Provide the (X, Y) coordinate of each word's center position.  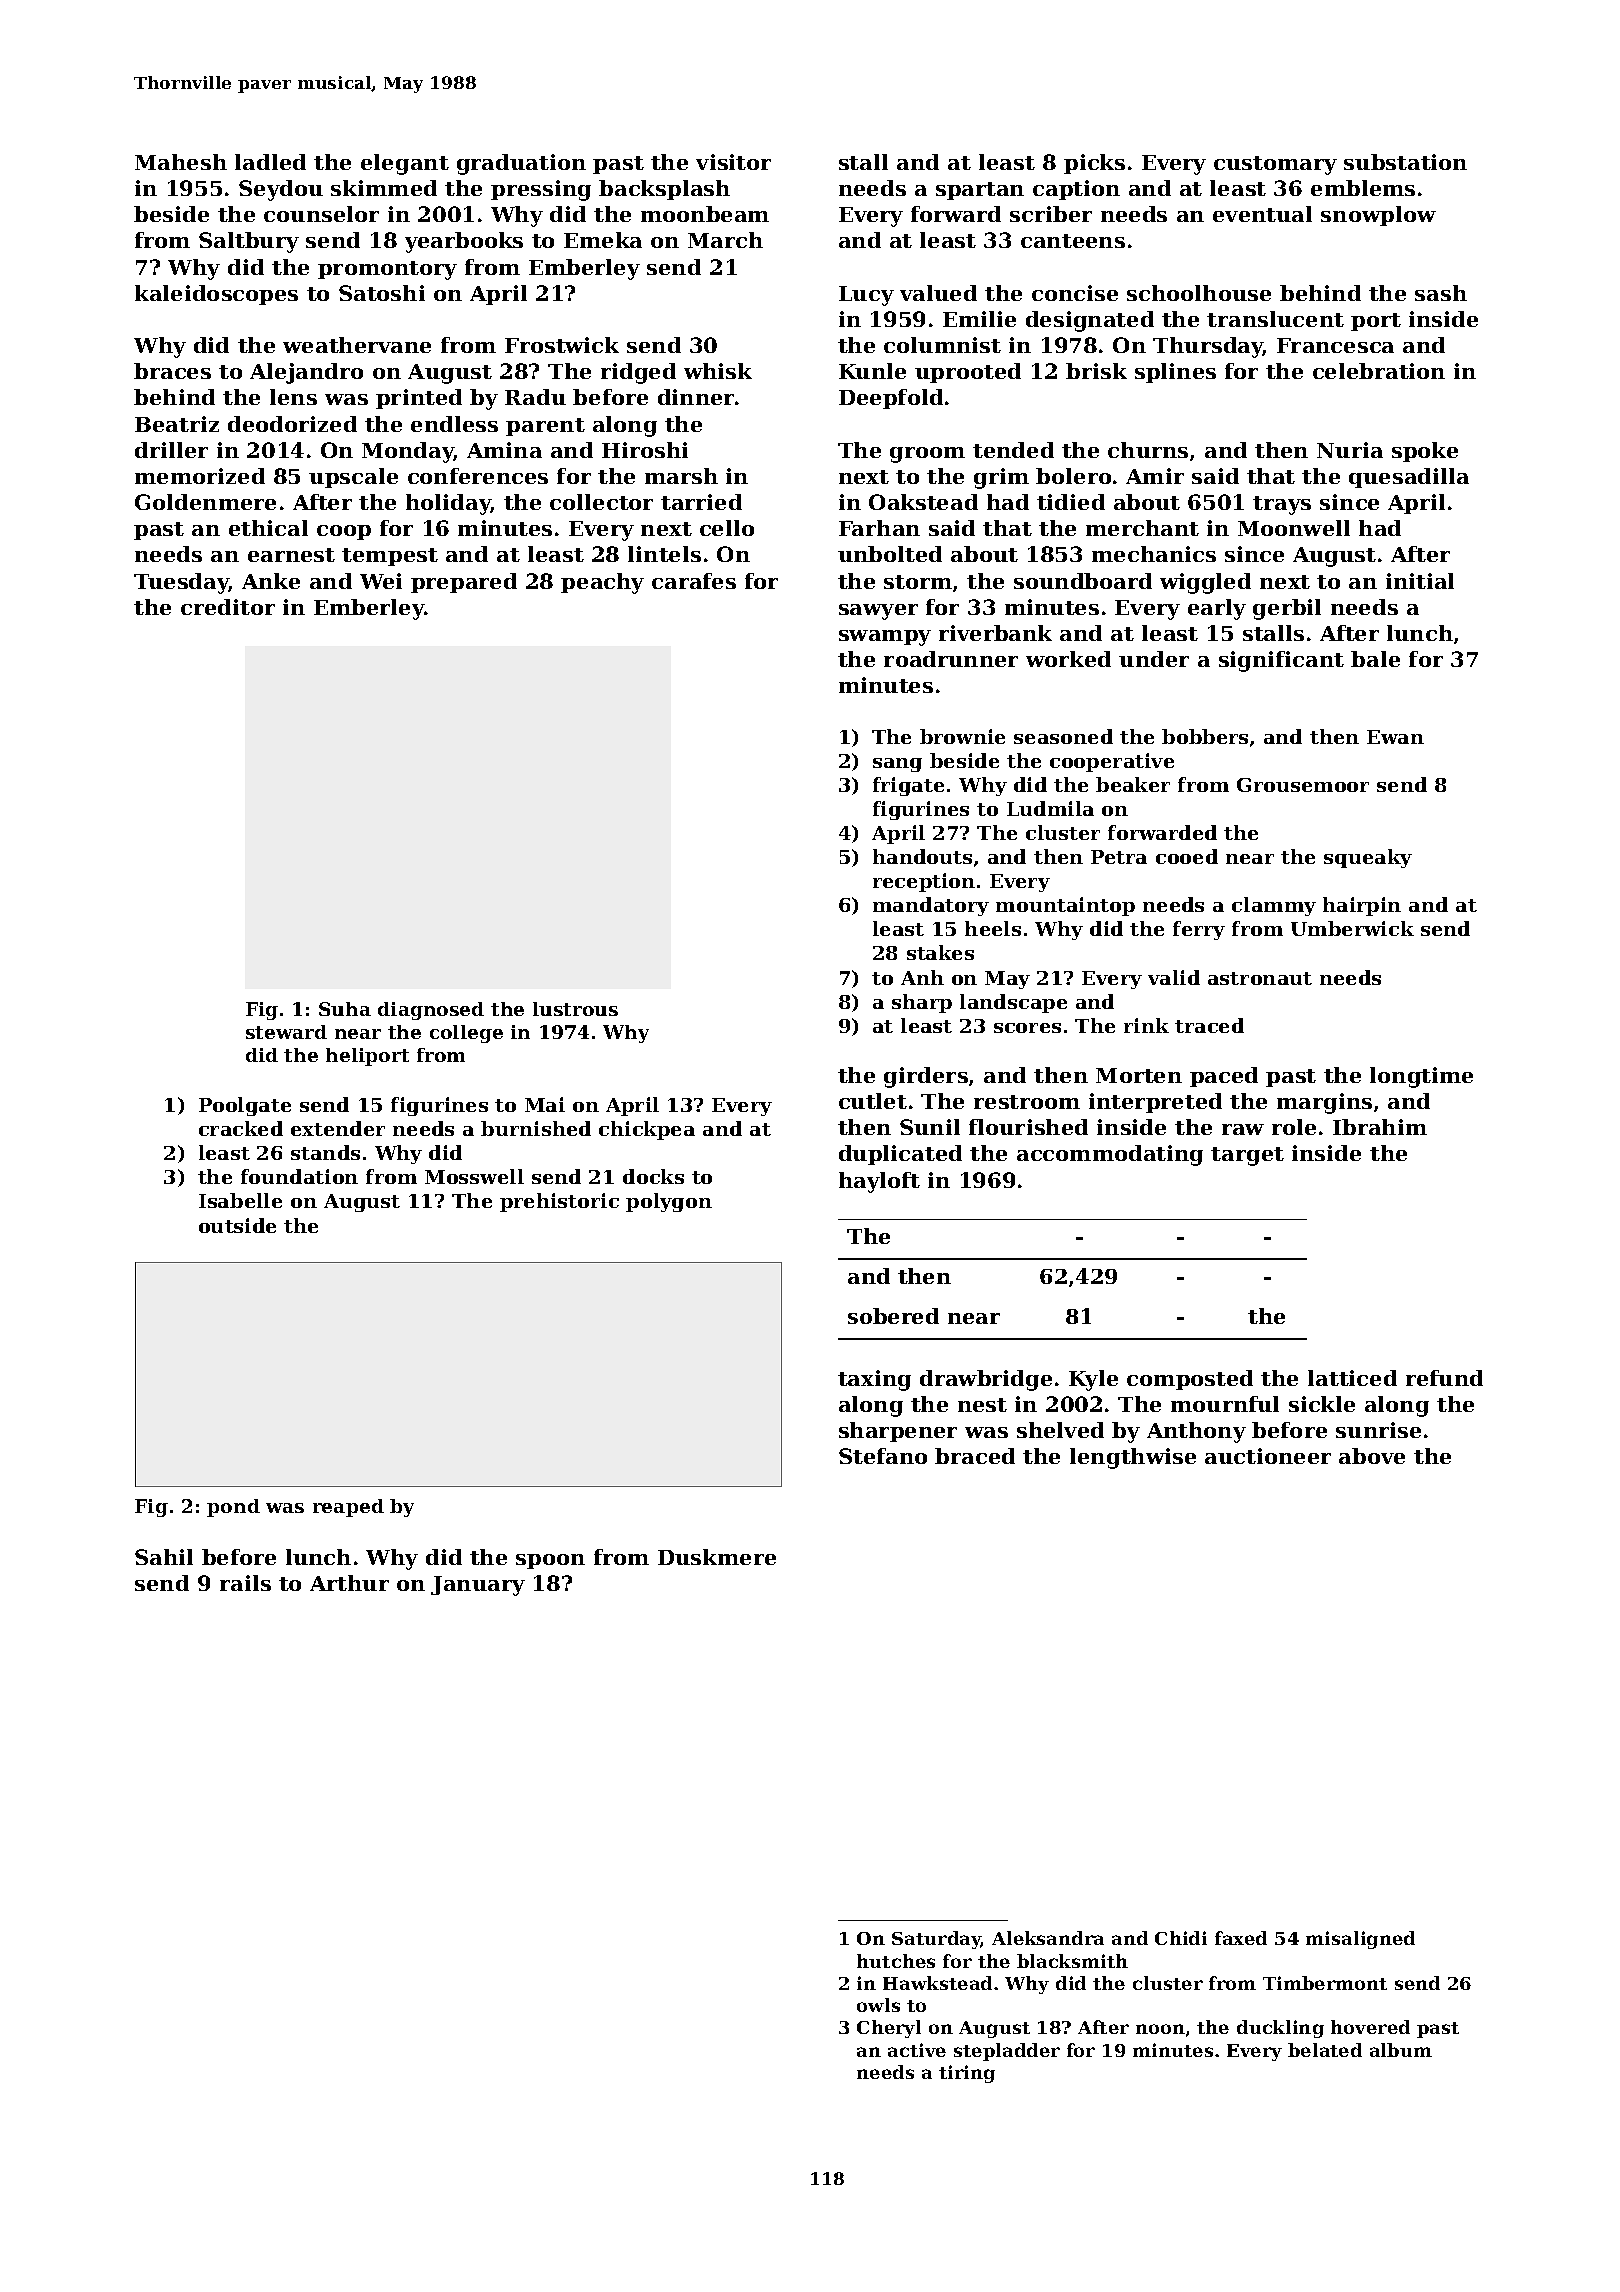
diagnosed (431, 1011)
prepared (464, 583)
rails (245, 1583)
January (478, 1586)
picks (1094, 164)
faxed (1241, 1938)
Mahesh (181, 162)
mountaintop (1065, 906)
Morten (1139, 1075)
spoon (550, 1561)
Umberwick (1352, 928)
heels (993, 928)
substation (1405, 162)
